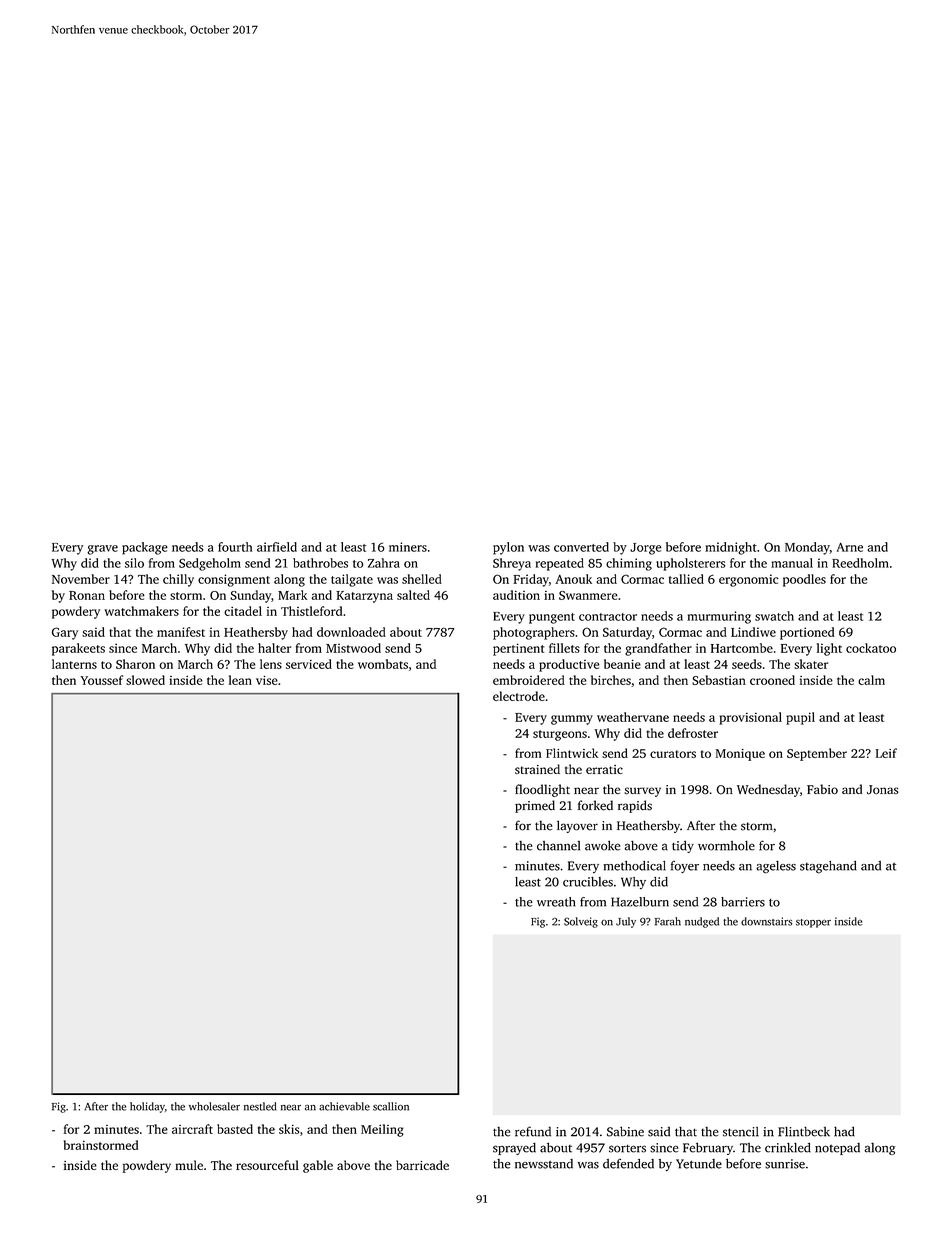 Image resolution: width=952 pixels, height=1233 pixels. What do you see at coordinates (101, 680) in the screenshot?
I see `Youssef` at bounding box center [101, 680].
